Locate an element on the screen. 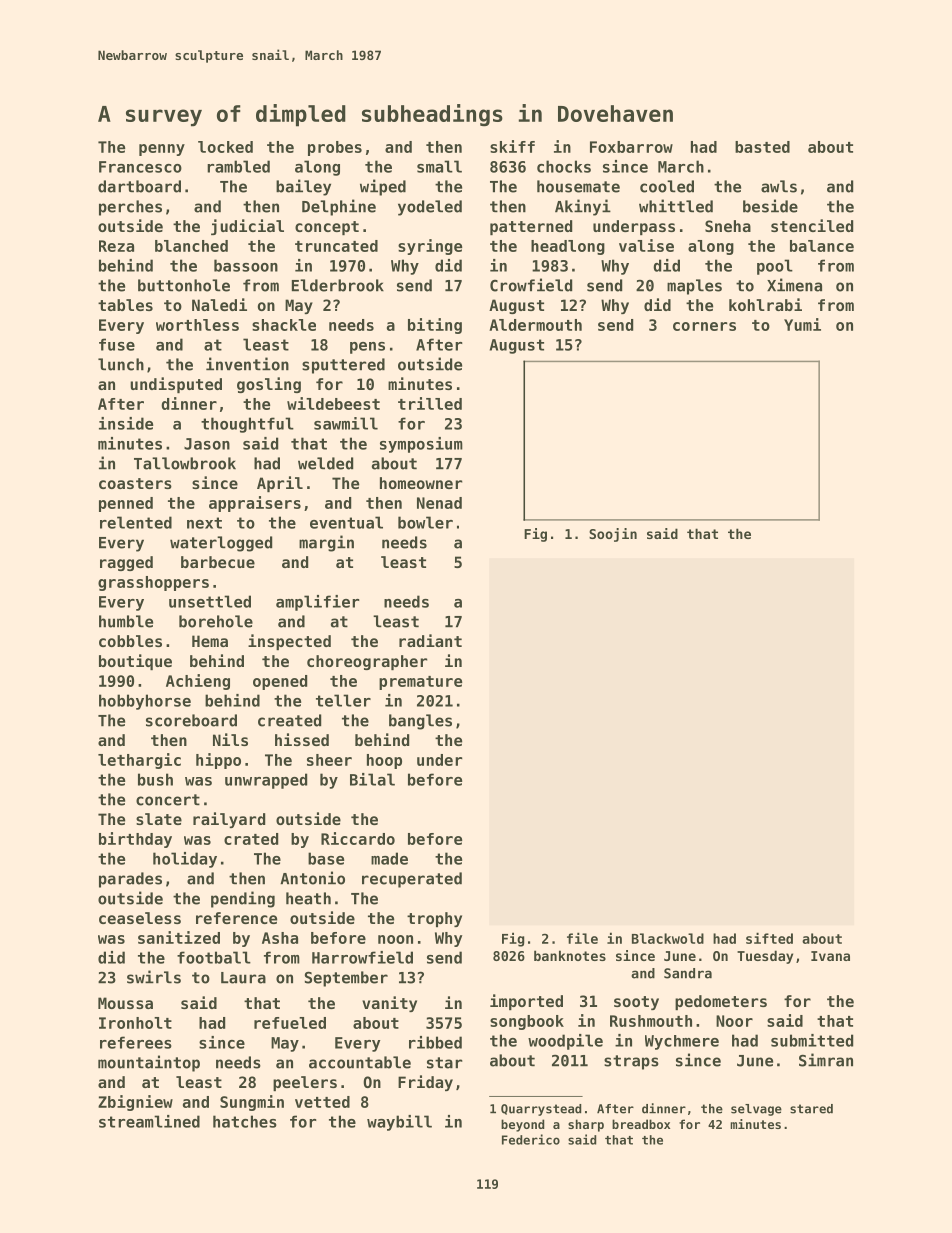 The width and height of the screenshot is (952, 1233). streamlined is located at coordinates (149, 1121).
